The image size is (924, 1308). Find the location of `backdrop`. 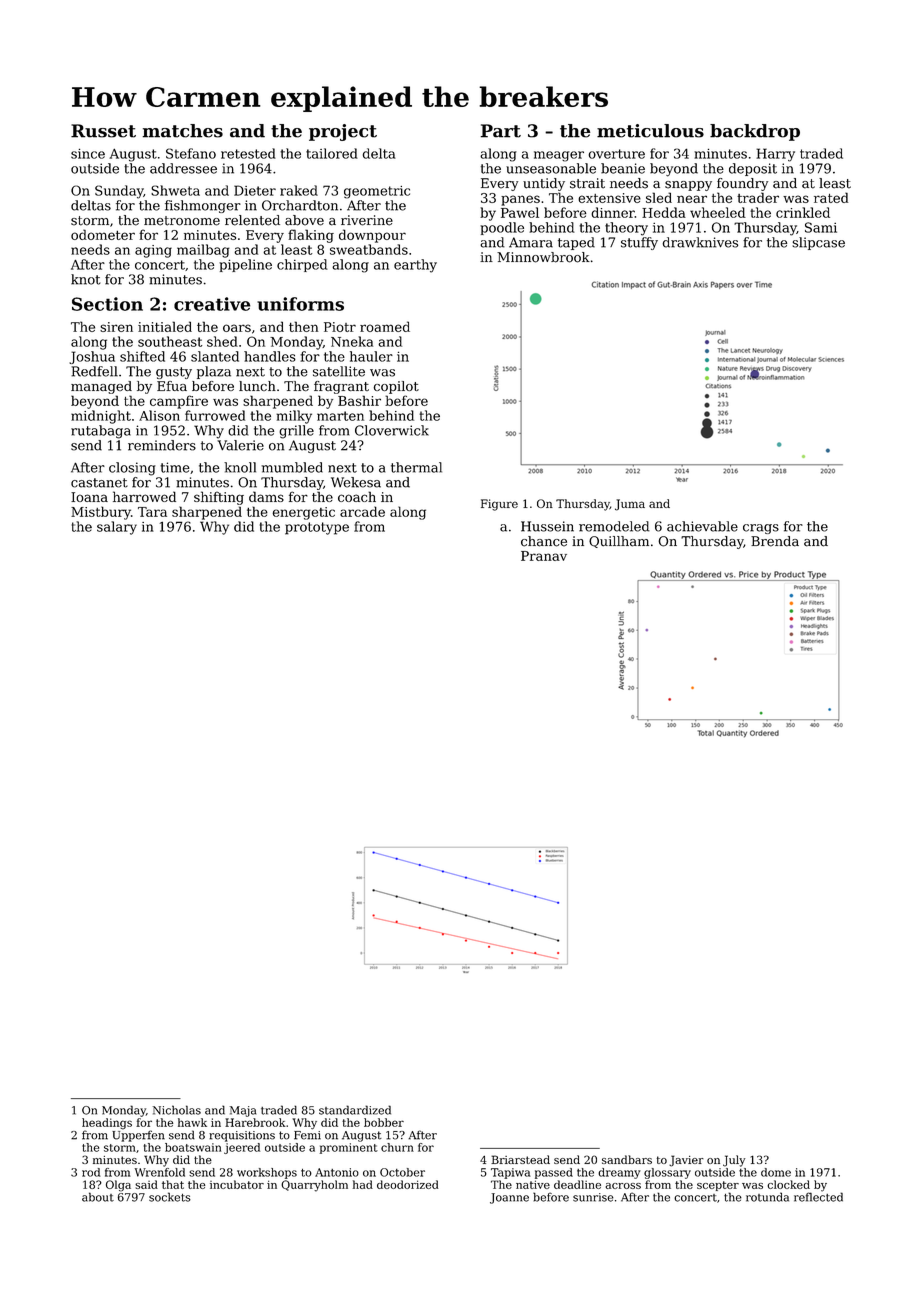

backdrop is located at coordinates (755, 132).
